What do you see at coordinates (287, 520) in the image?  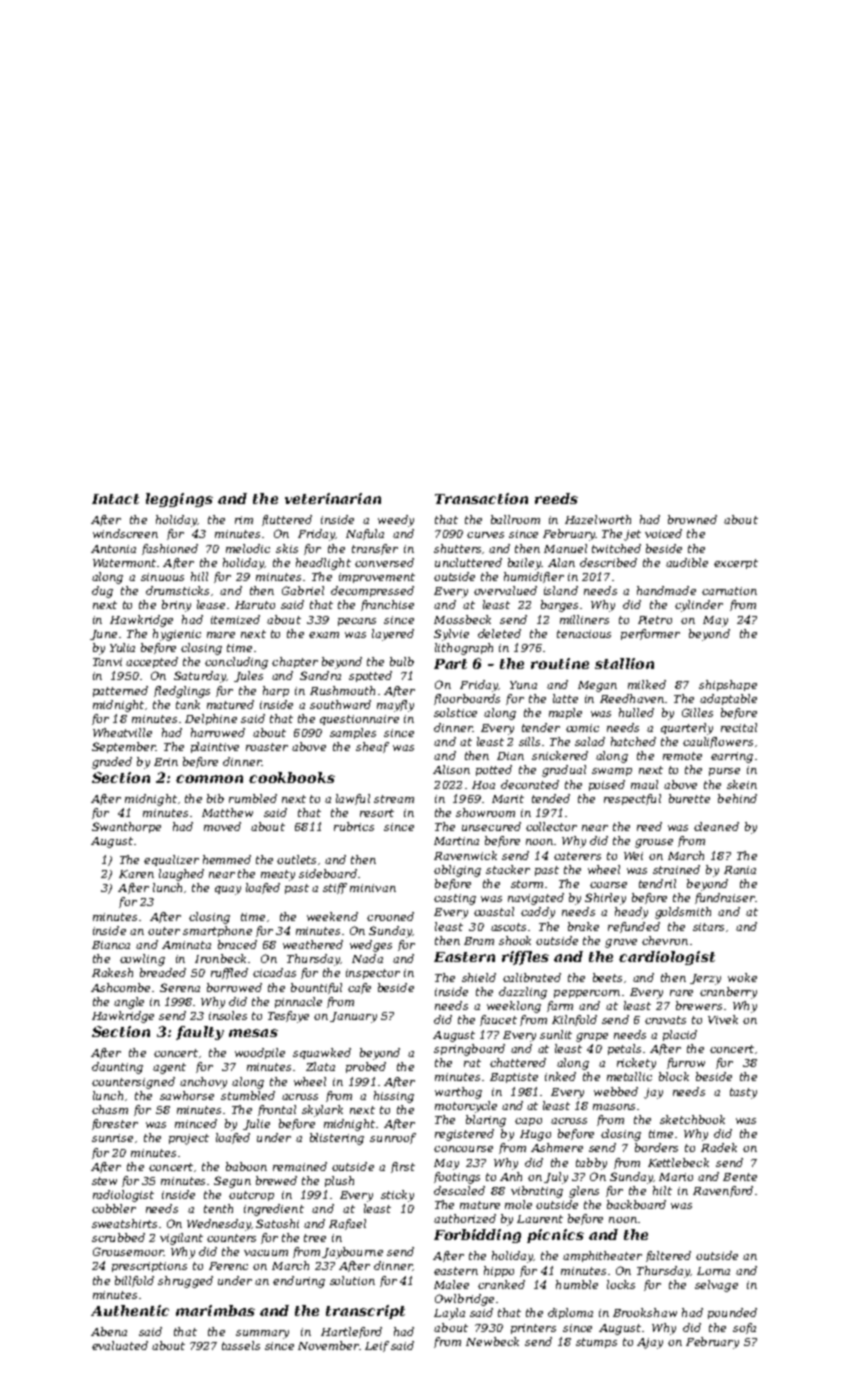 I see `fluttered` at bounding box center [287, 520].
